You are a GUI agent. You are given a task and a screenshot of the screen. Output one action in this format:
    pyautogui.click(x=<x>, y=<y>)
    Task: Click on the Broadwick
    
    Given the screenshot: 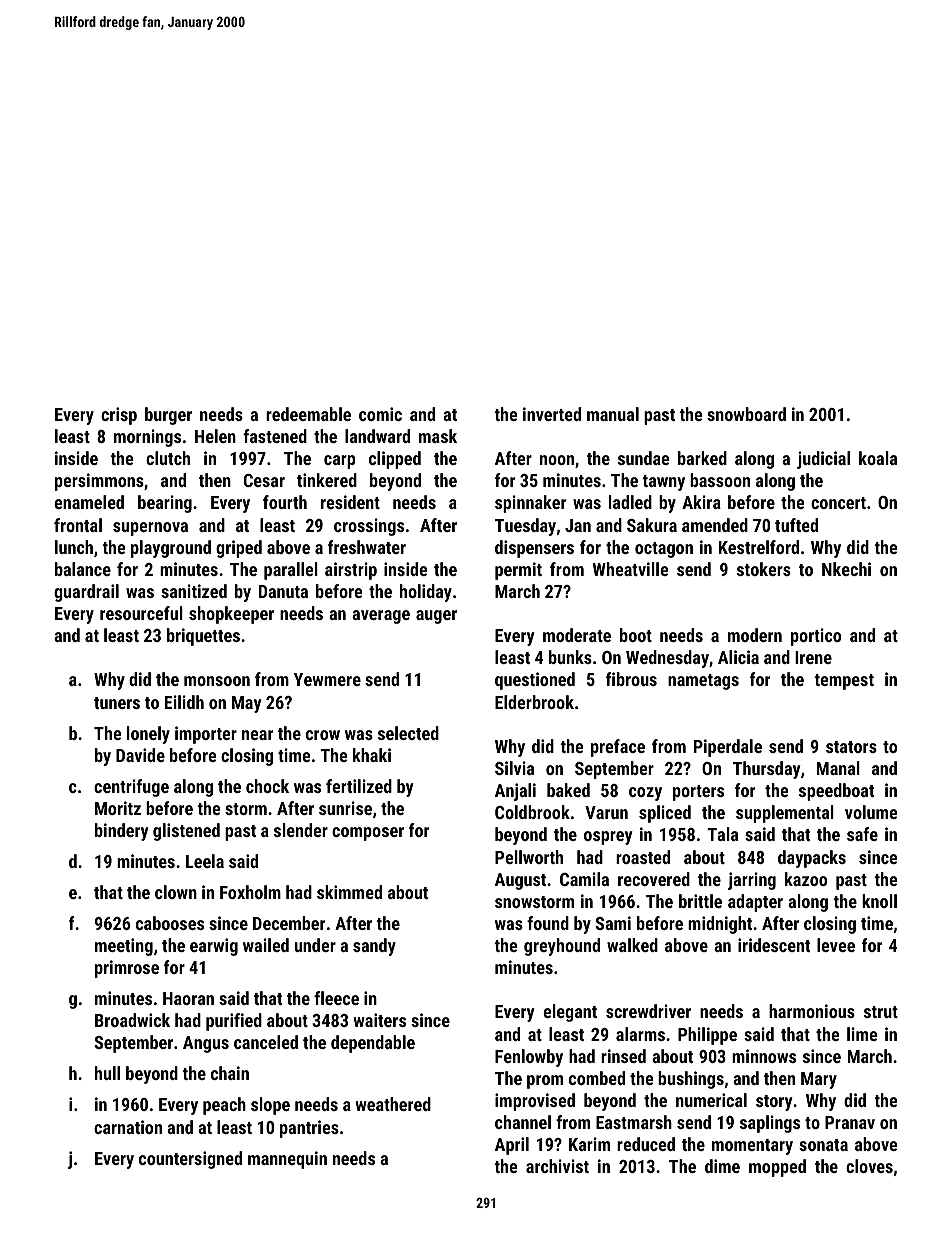 What is the action you would take?
    pyautogui.click(x=132, y=1020)
